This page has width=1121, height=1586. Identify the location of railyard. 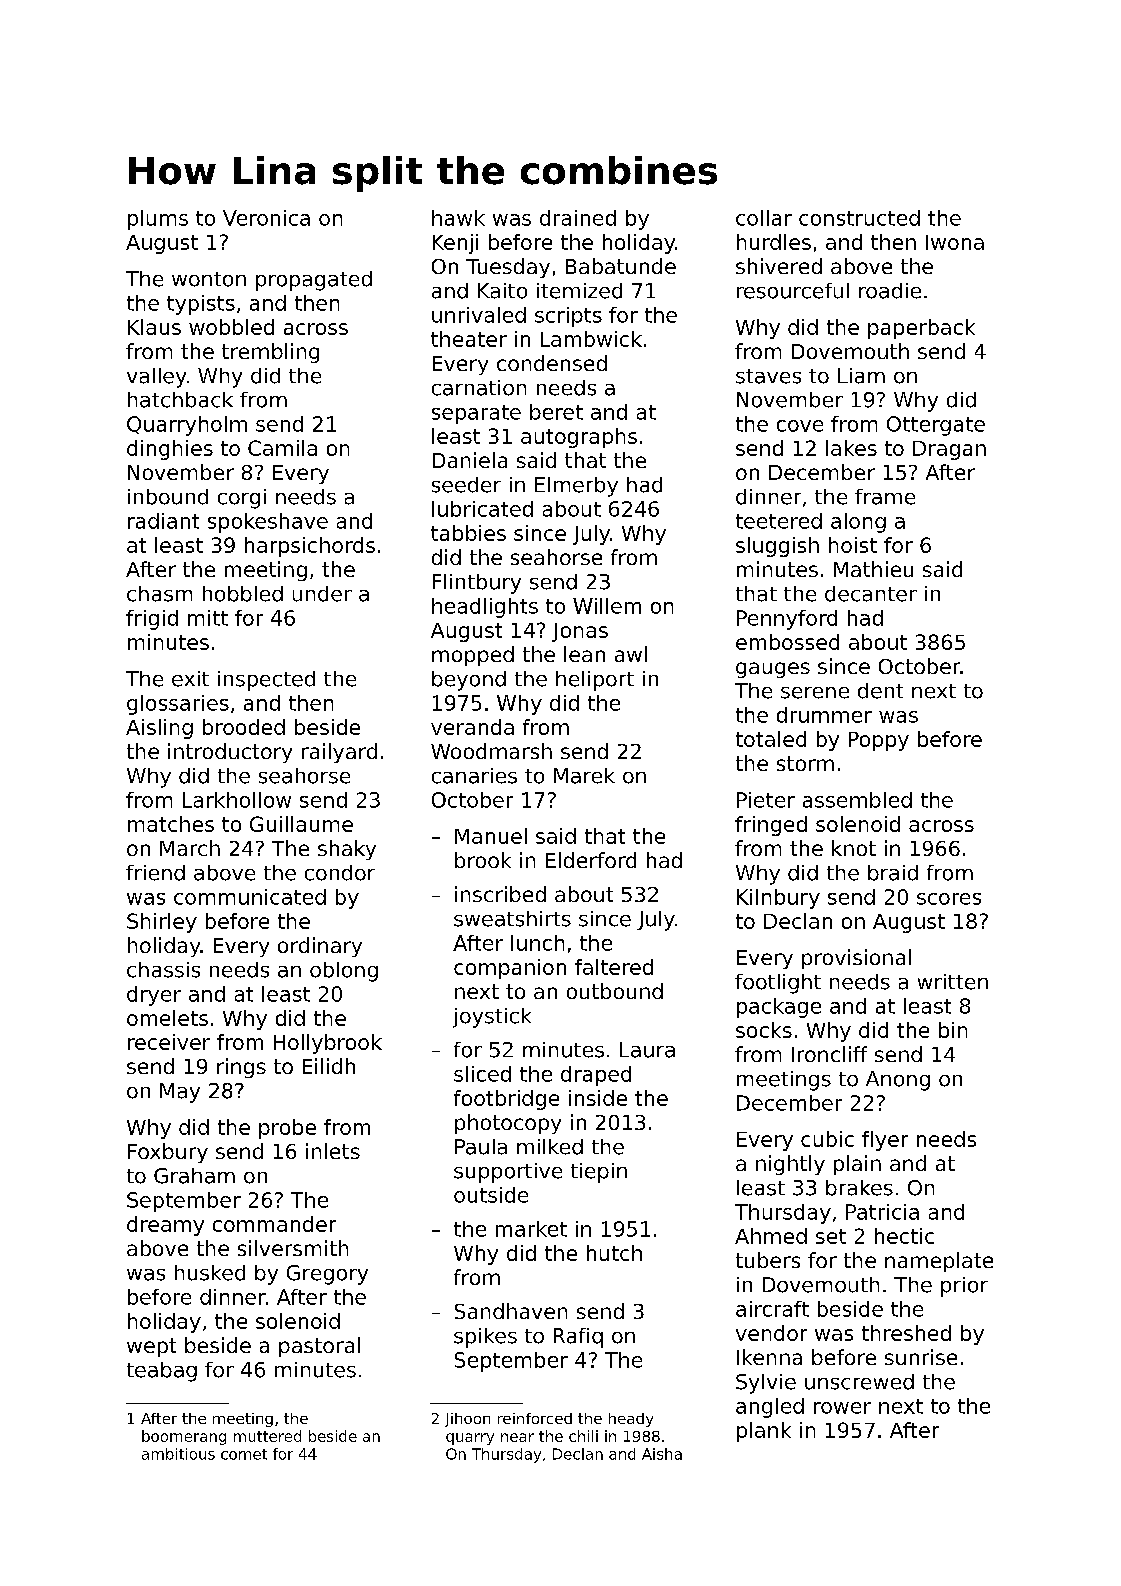
(339, 753).
